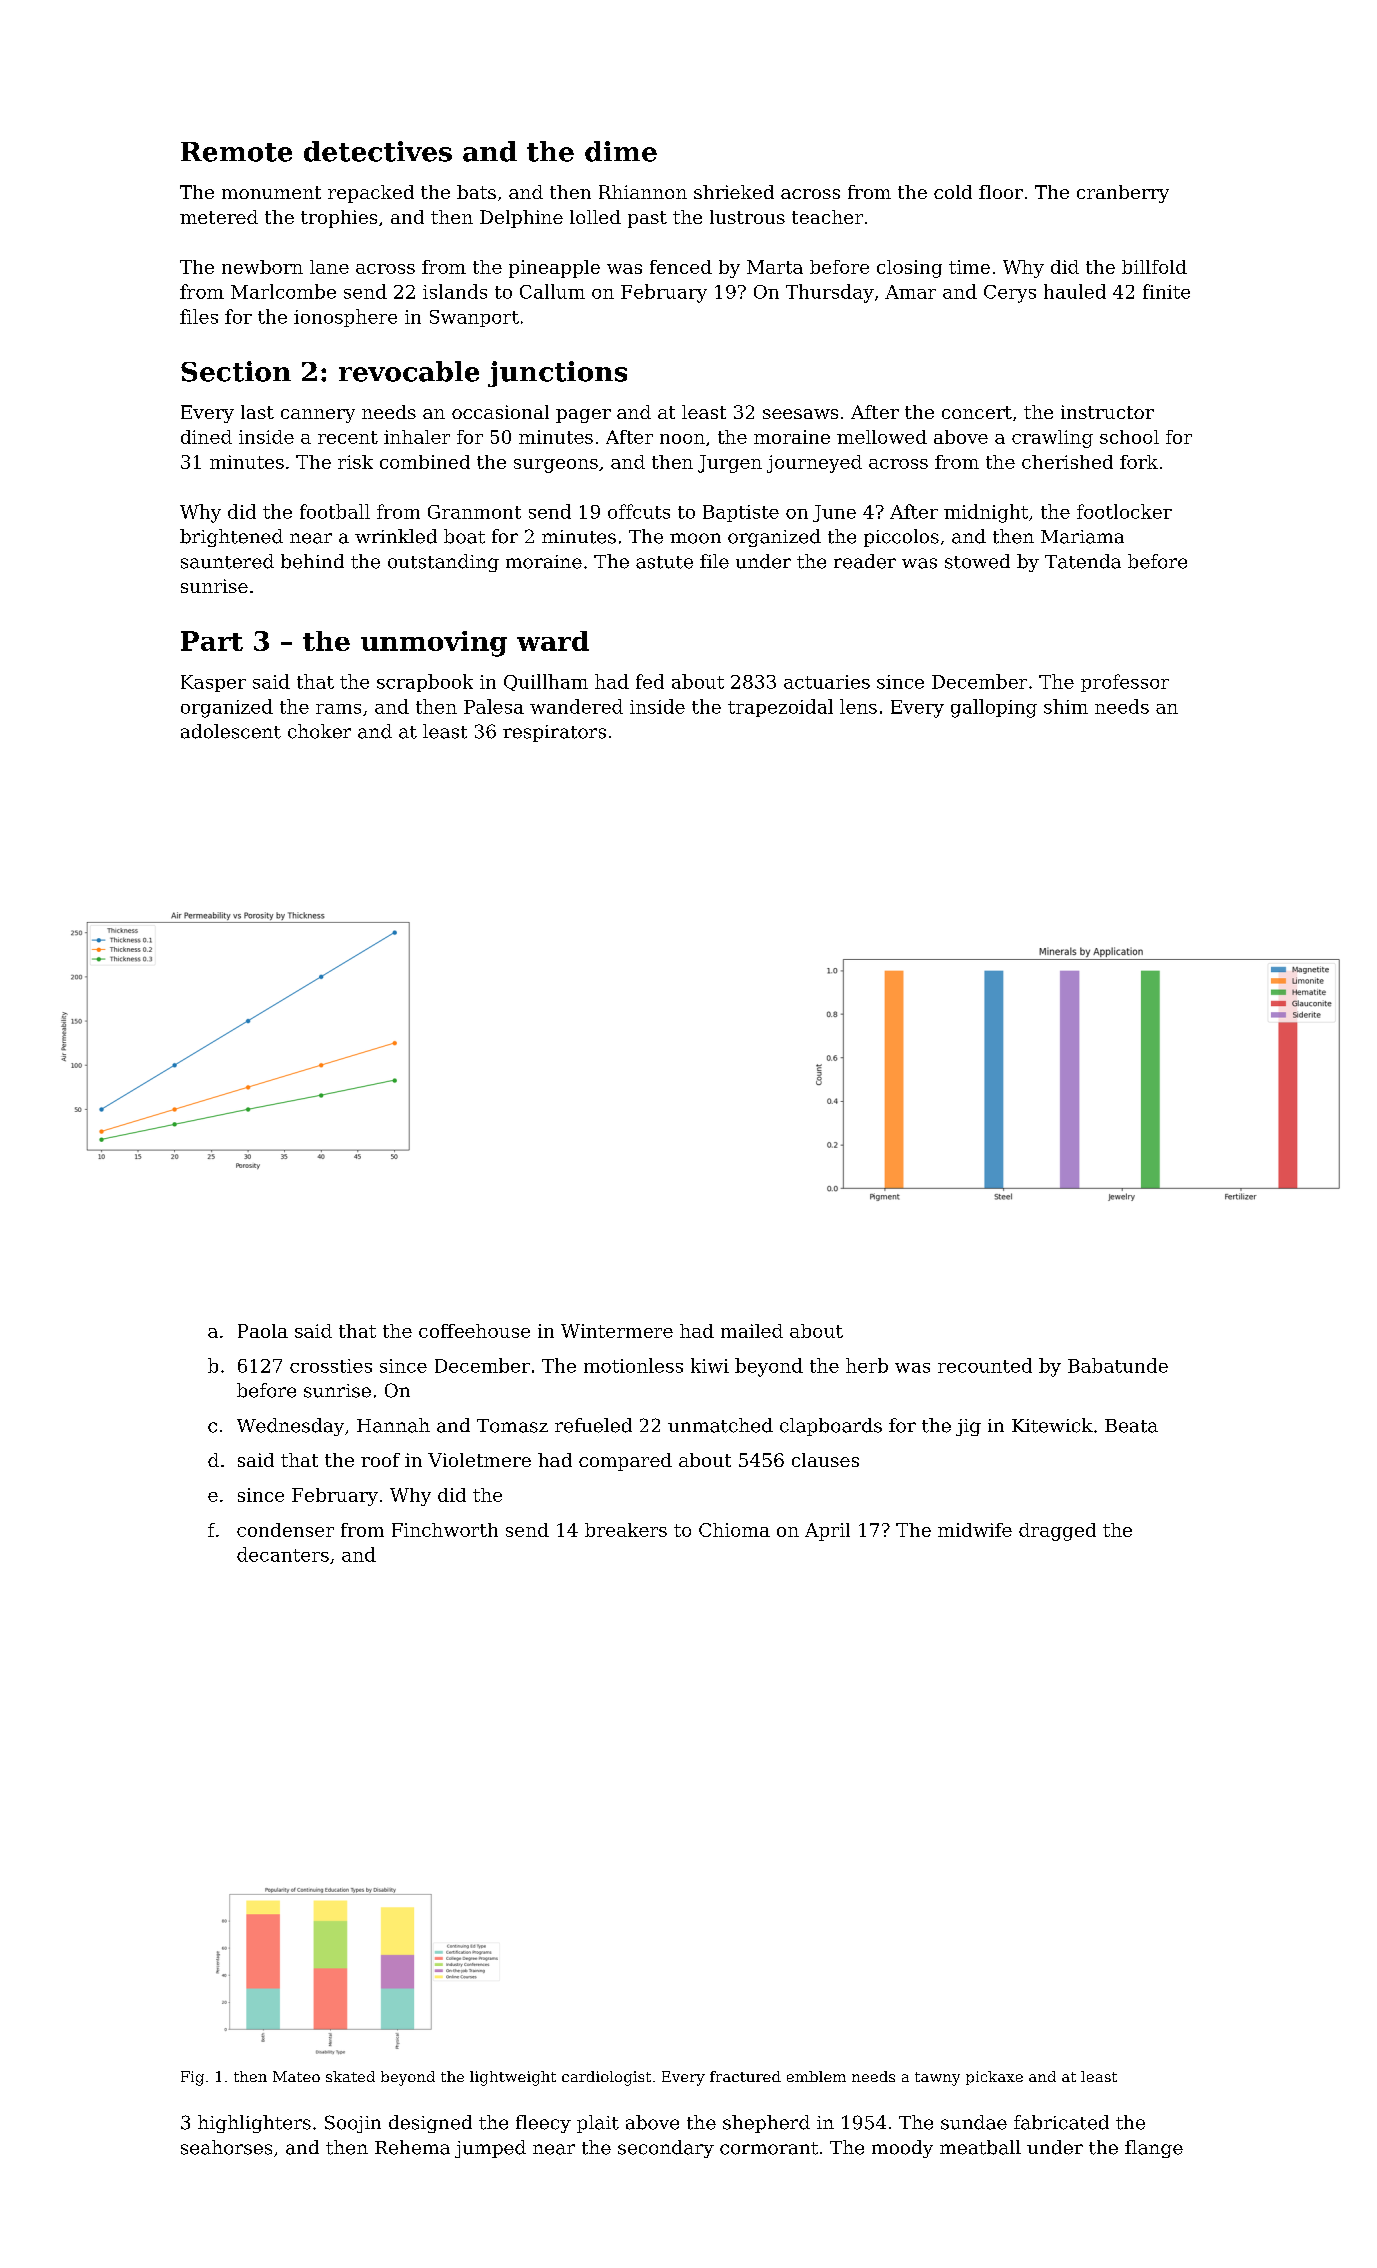 This image has width=1377, height=2268. Describe the element at coordinates (752, 1331) in the image. I see `mailed` at that location.
